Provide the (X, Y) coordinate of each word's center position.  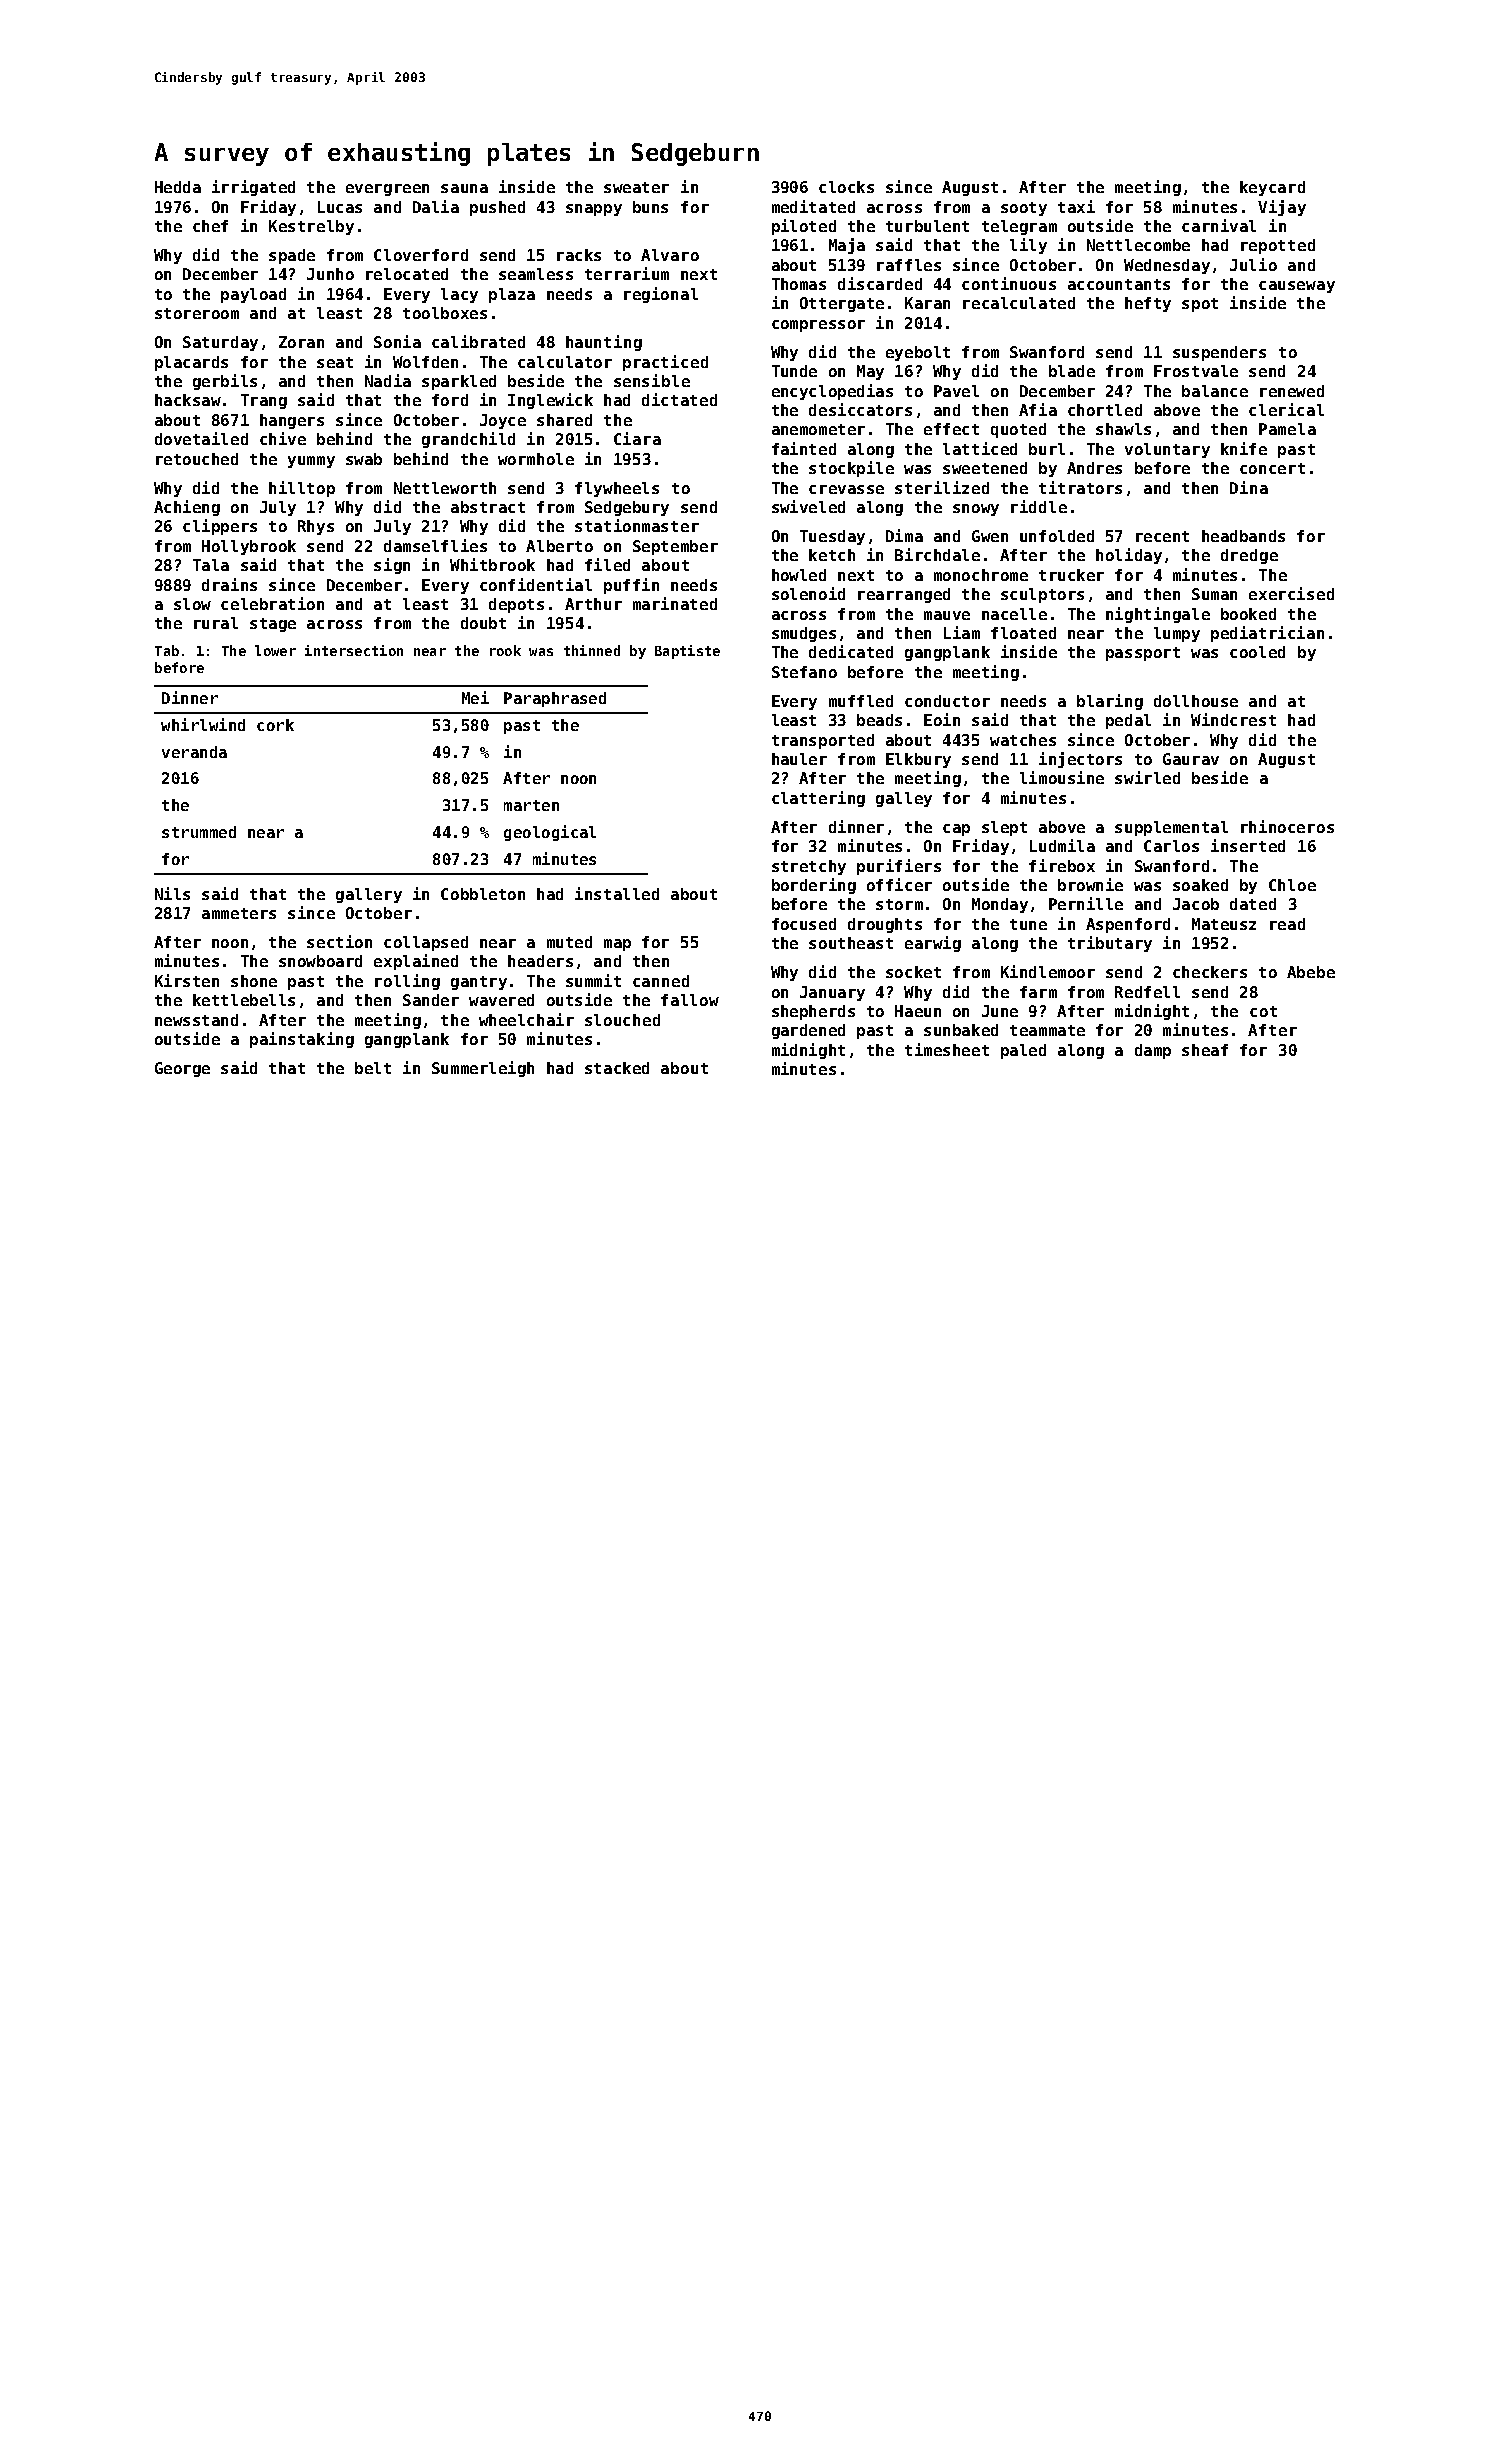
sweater (636, 187)
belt (373, 1068)
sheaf (1205, 1050)
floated (1023, 633)
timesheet (947, 1049)
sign (392, 566)
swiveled (808, 506)
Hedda (178, 187)
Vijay (1282, 208)
